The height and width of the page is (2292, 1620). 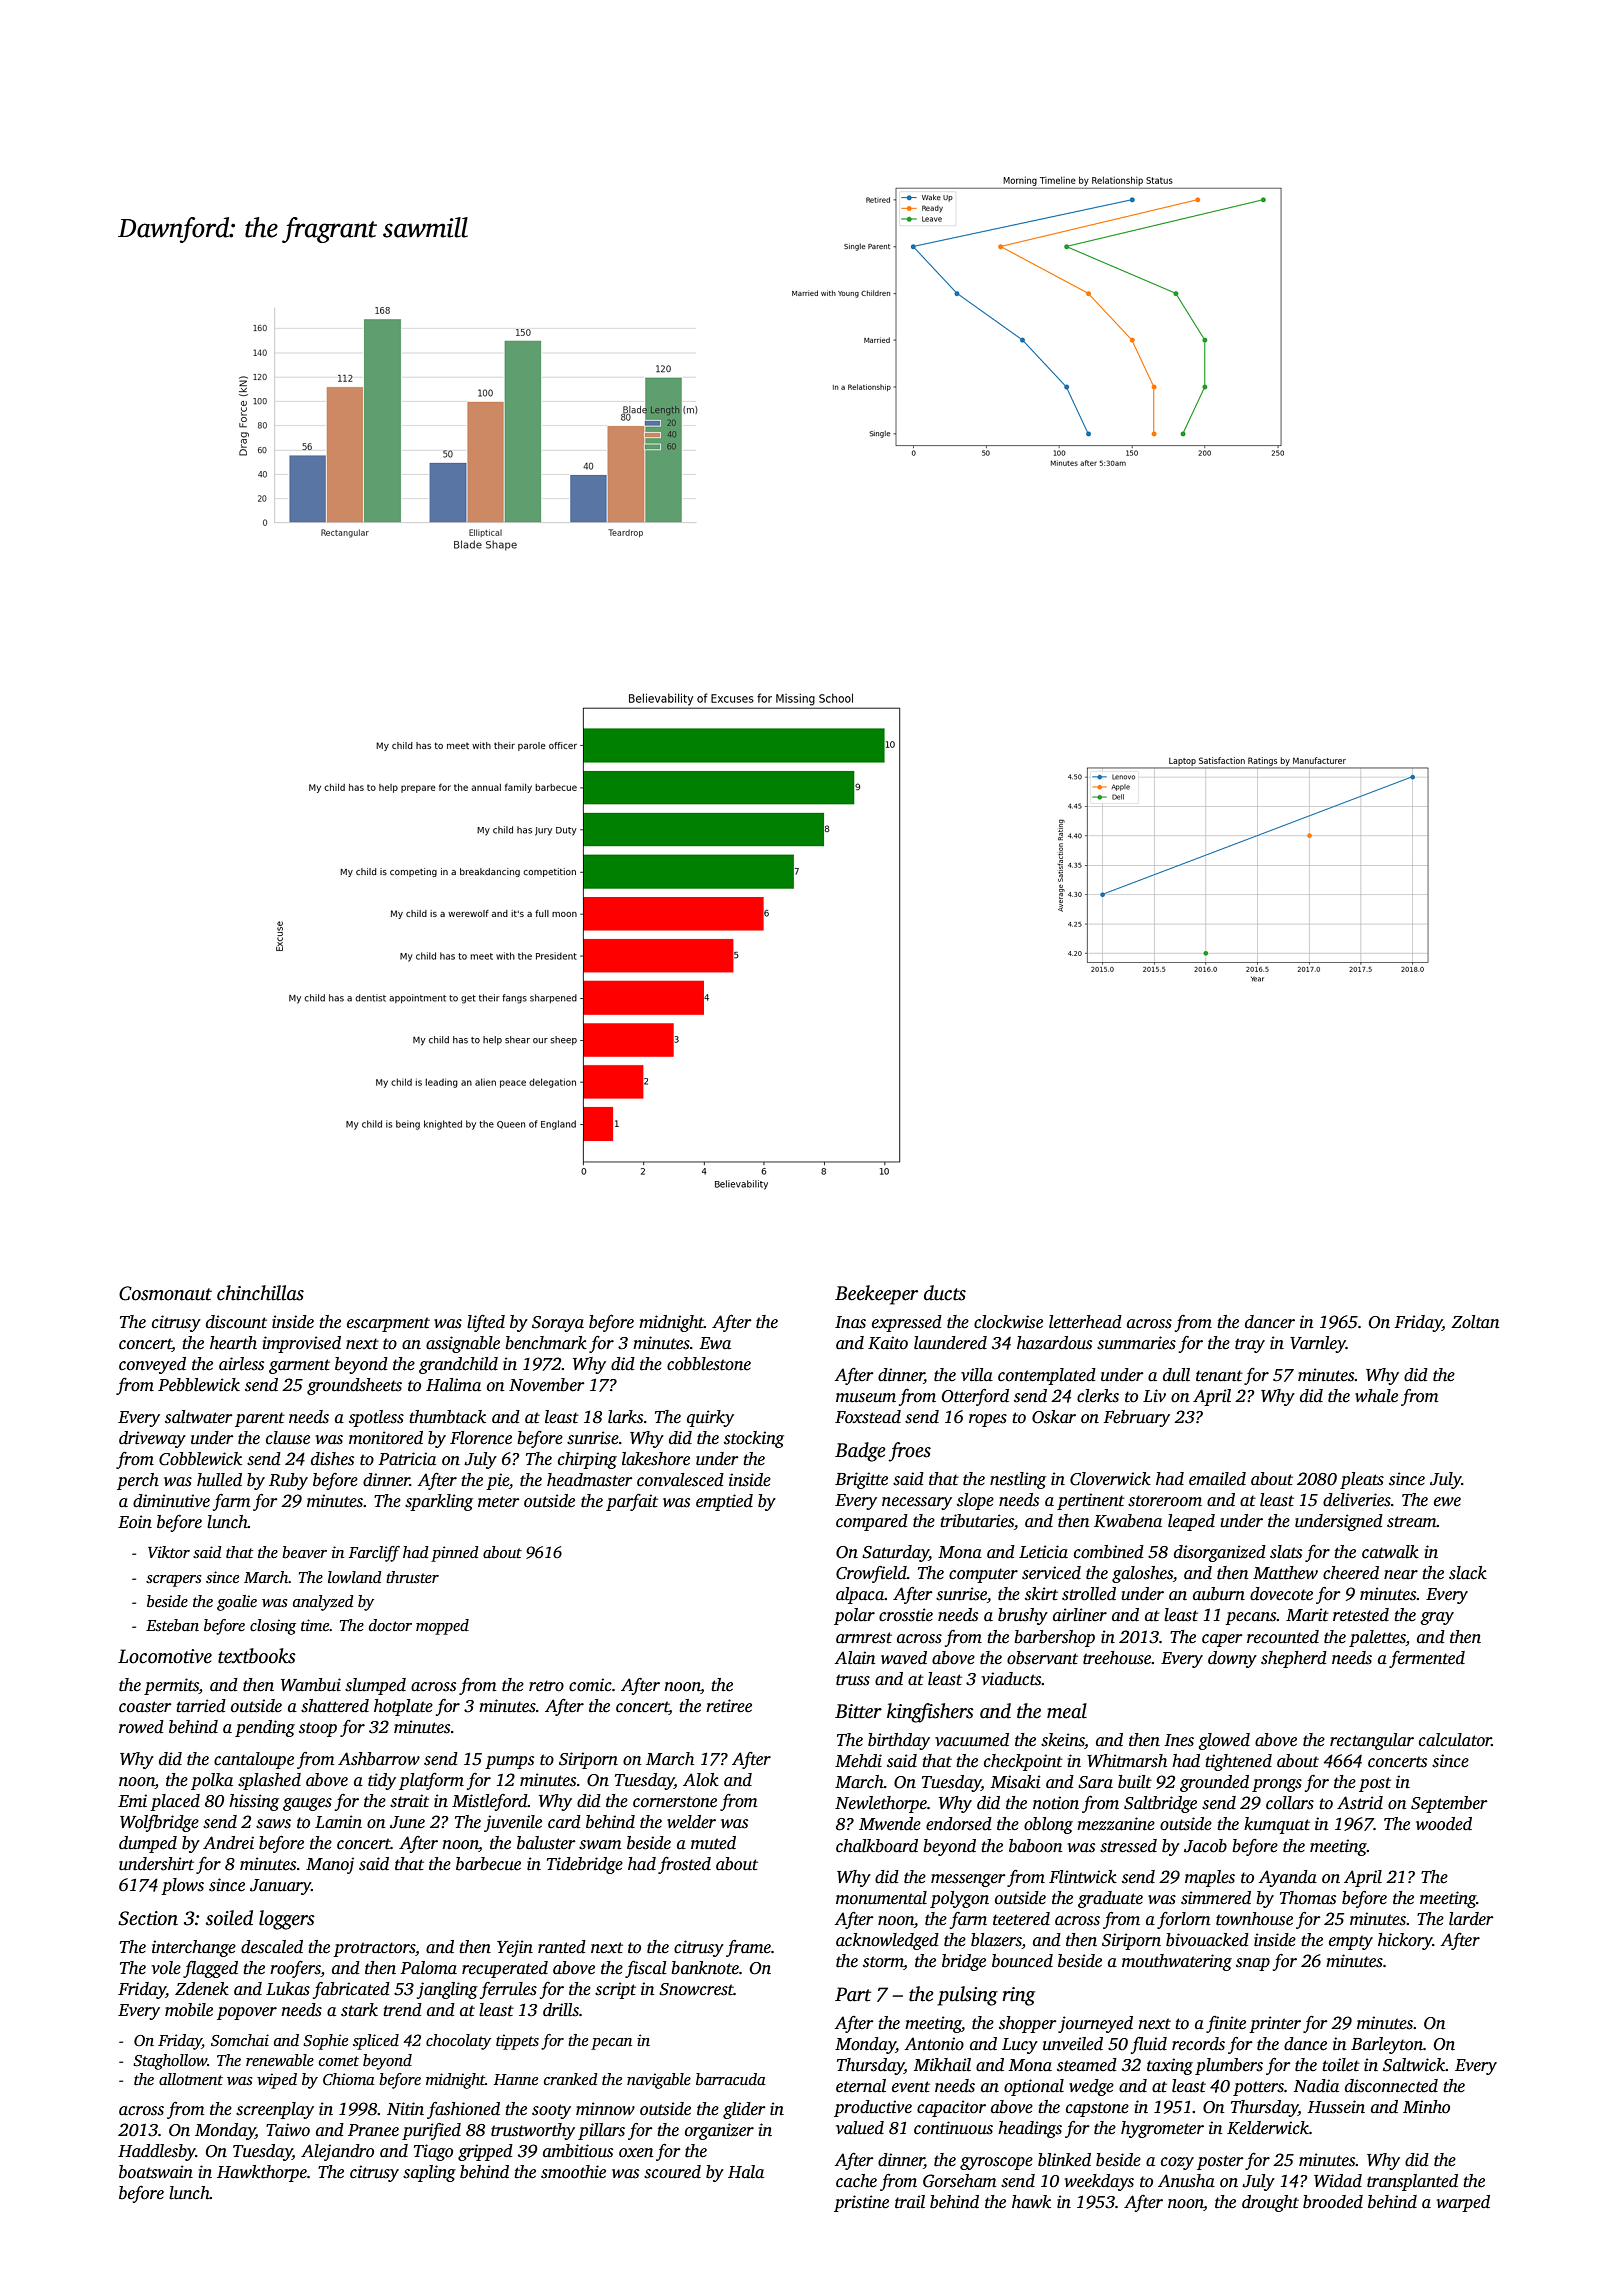 What do you see at coordinates (881, 1804) in the page?
I see `Newlethorpe` at bounding box center [881, 1804].
